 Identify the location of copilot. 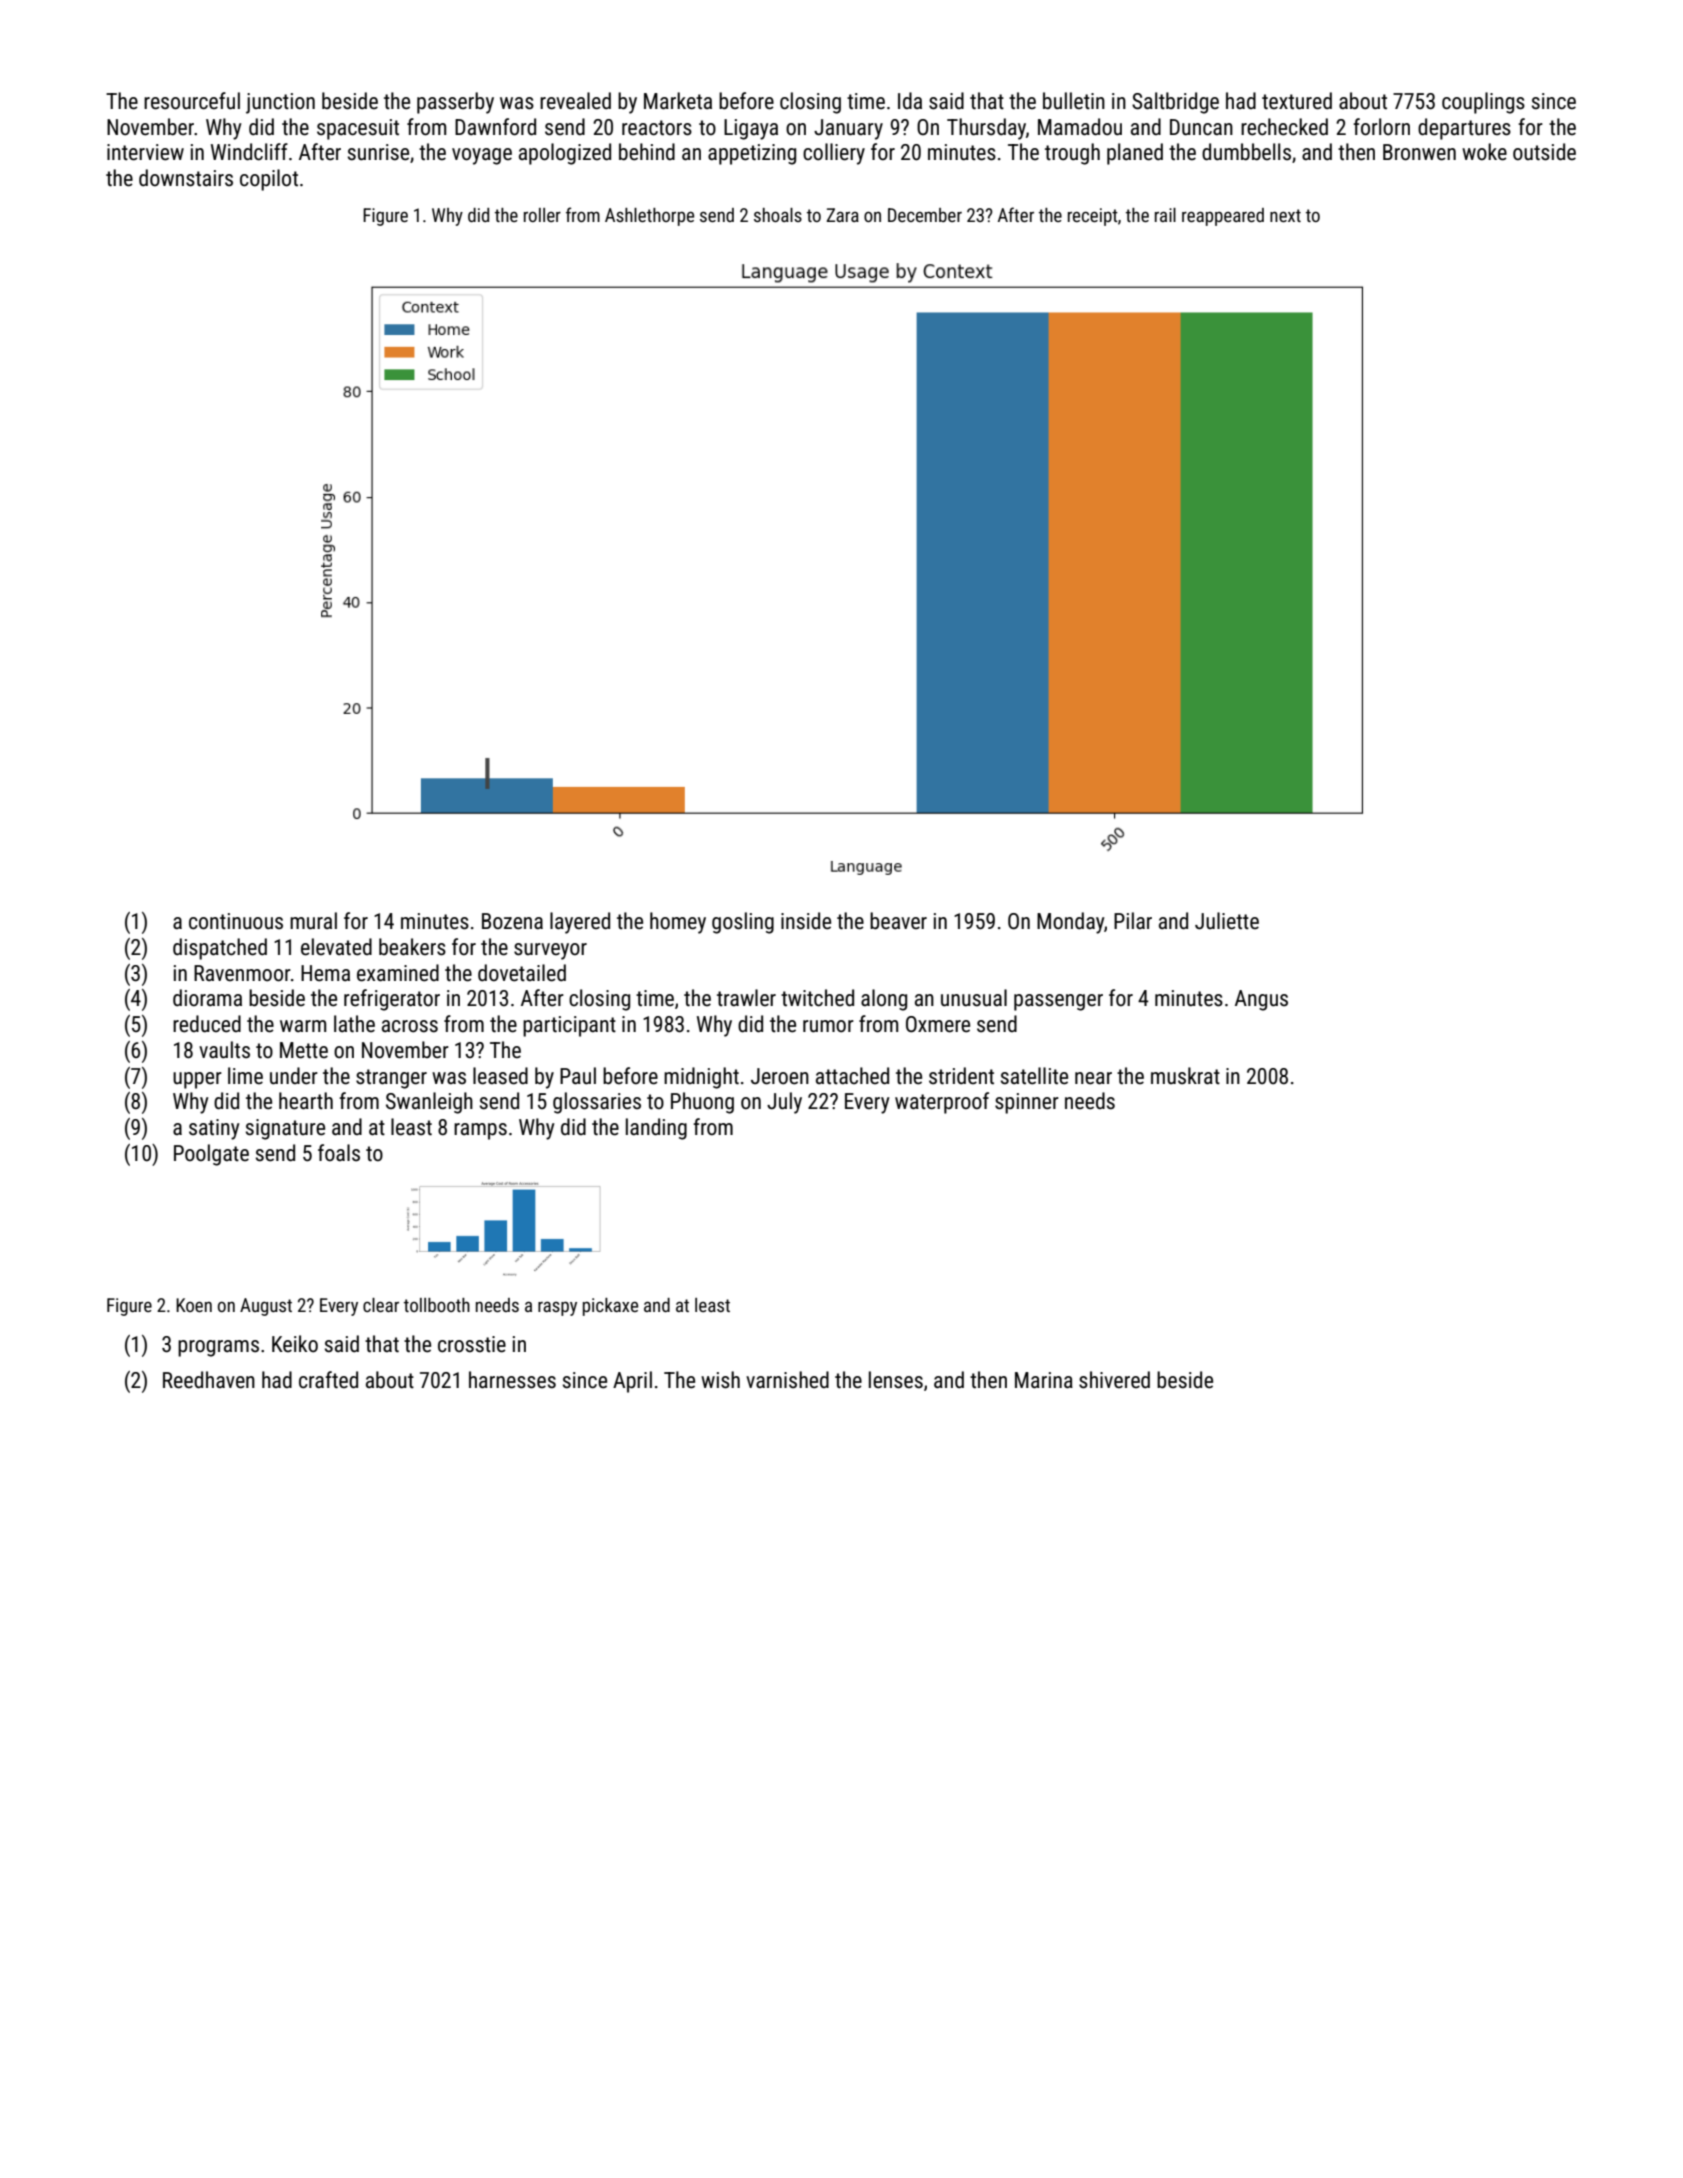
(269, 180).
